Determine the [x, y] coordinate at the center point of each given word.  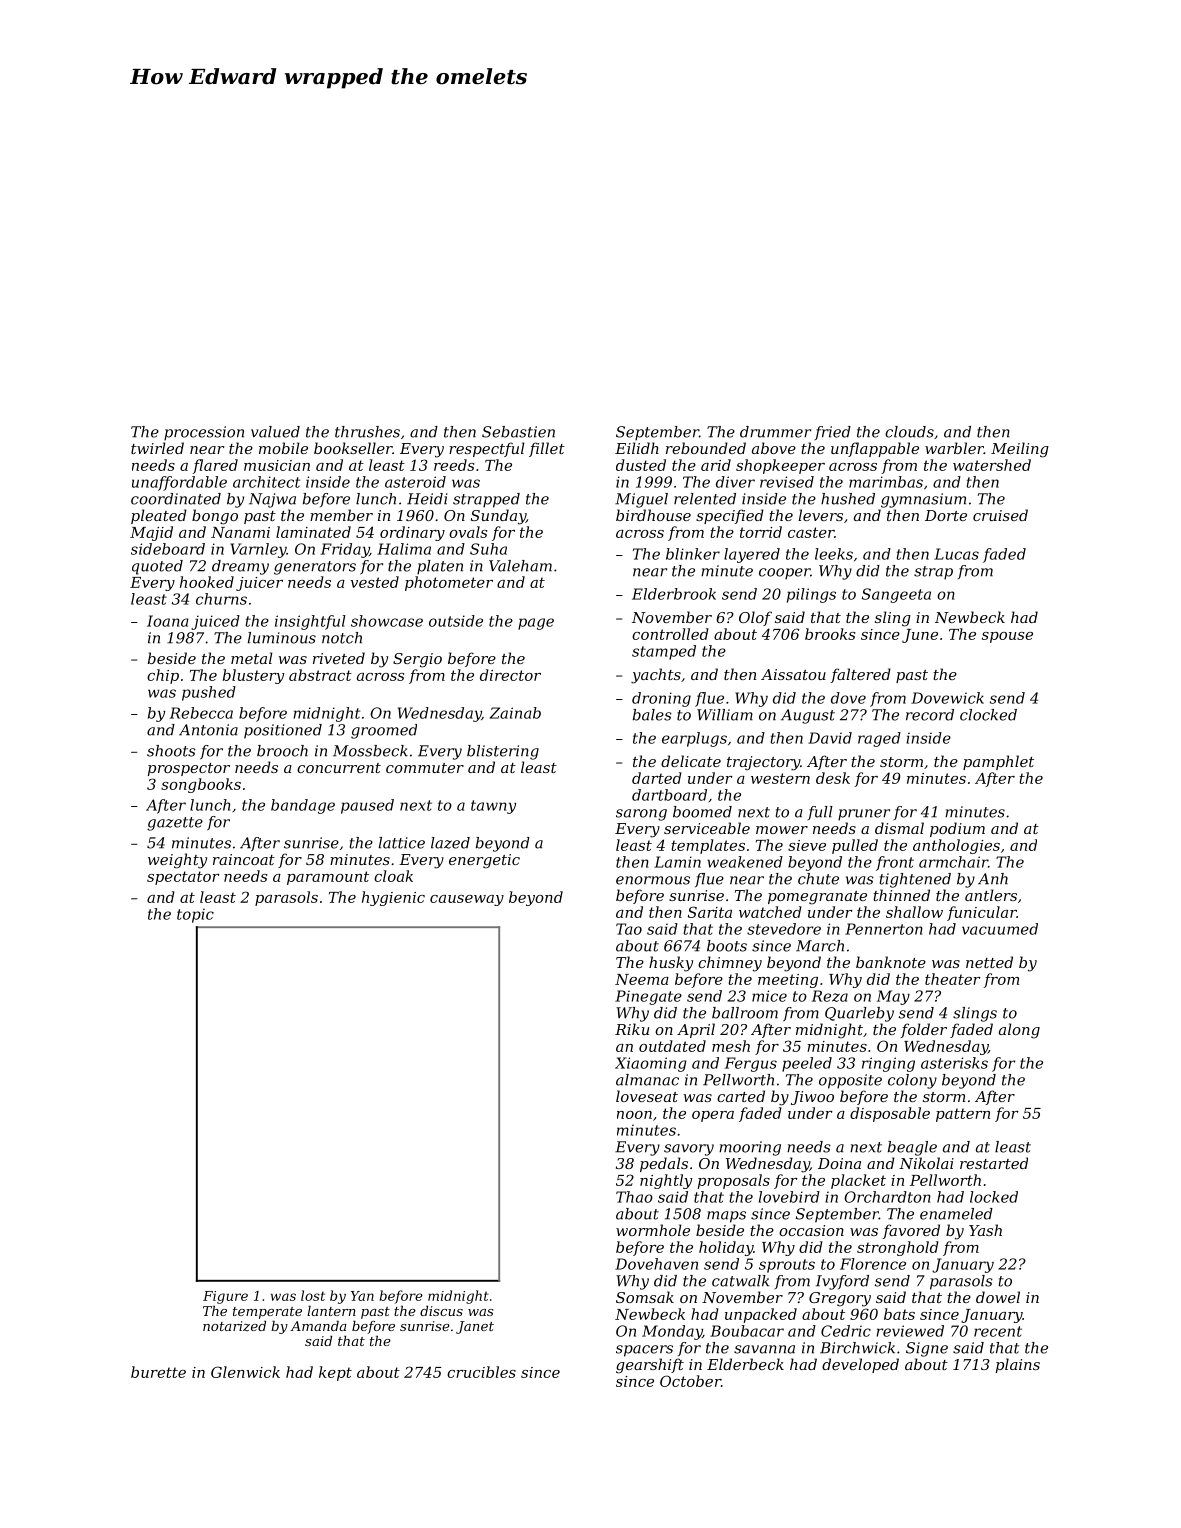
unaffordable [179, 483]
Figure [225, 1297]
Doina [839, 1163]
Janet [475, 1327]
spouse [1007, 637]
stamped [664, 652]
